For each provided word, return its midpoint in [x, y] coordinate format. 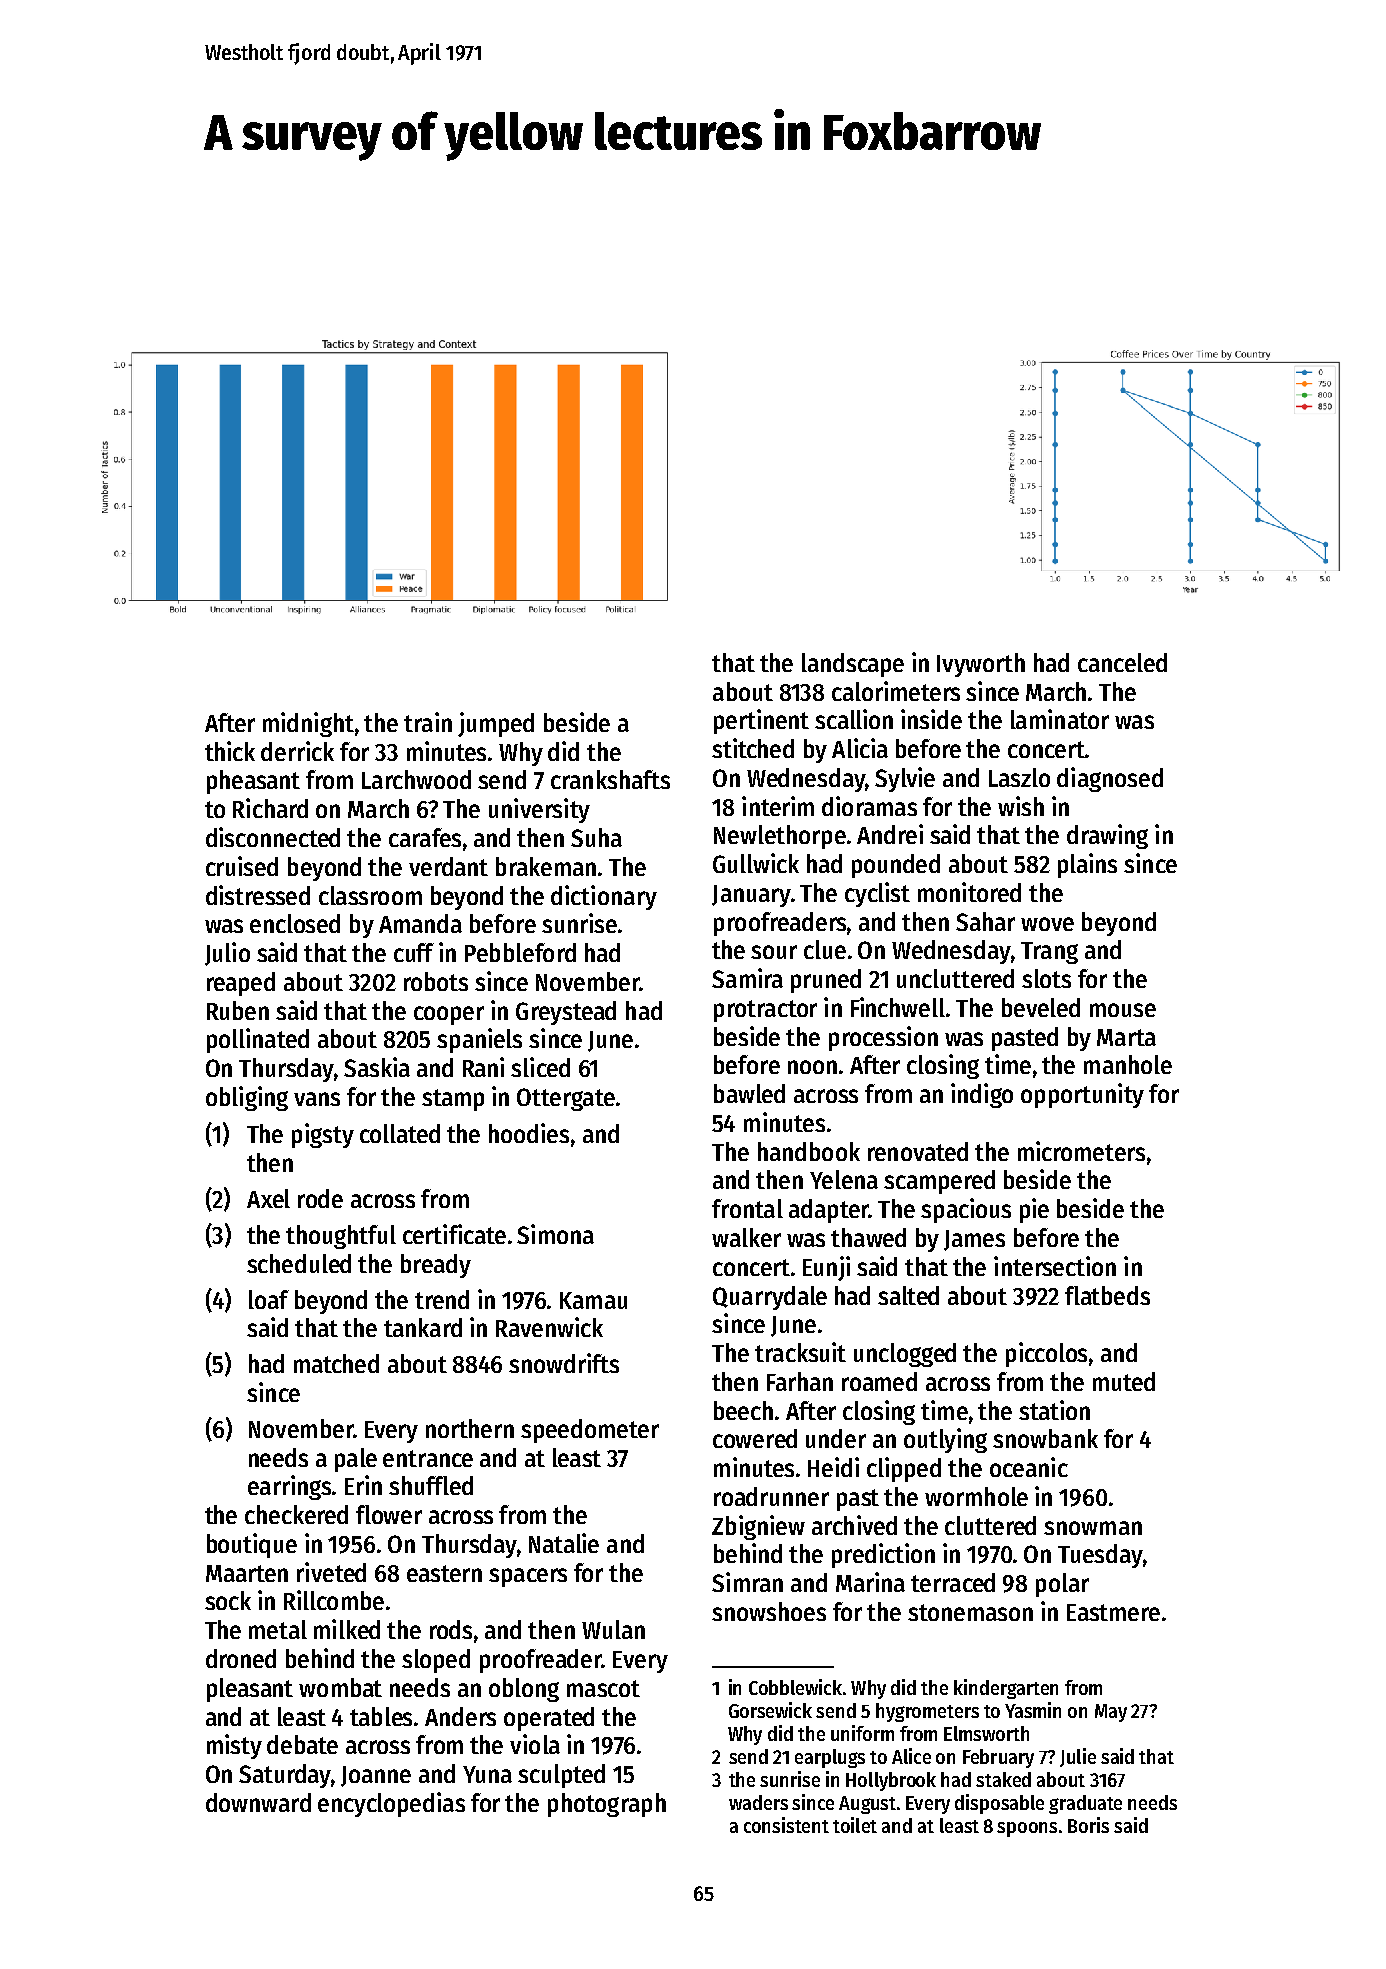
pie [1034, 1210]
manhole [1128, 1064]
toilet [855, 1825]
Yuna [487, 1774]
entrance [428, 1458]
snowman [1093, 1528]
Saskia [377, 1067]
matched [336, 1363]
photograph [607, 1805]
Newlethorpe [780, 837]
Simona [555, 1234]
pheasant [253, 782]
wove [1047, 924]
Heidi [833, 1467]
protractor [765, 1011]
